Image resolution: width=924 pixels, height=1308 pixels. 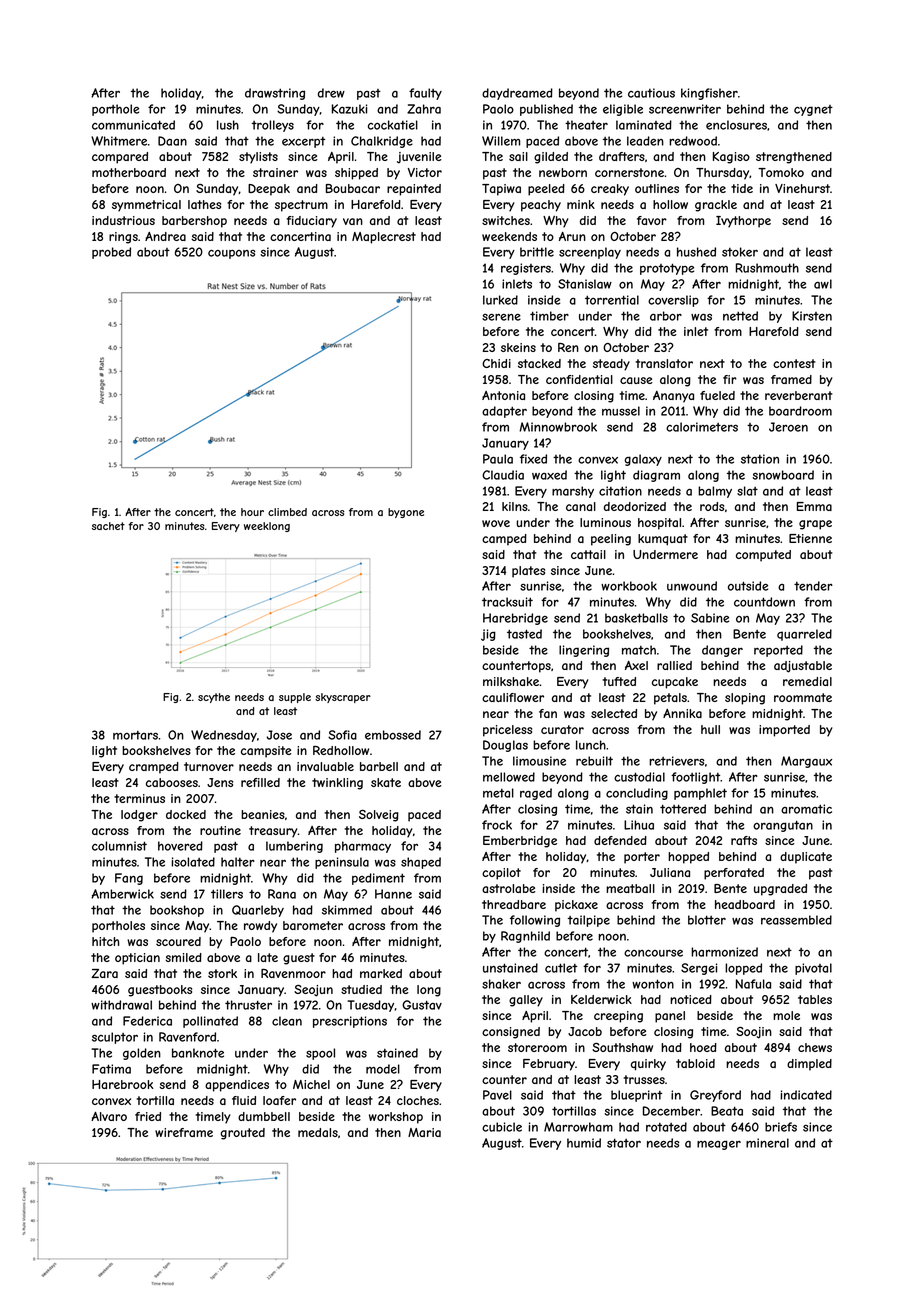 What do you see at coordinates (736, 125) in the document?
I see `enclosures` at bounding box center [736, 125].
